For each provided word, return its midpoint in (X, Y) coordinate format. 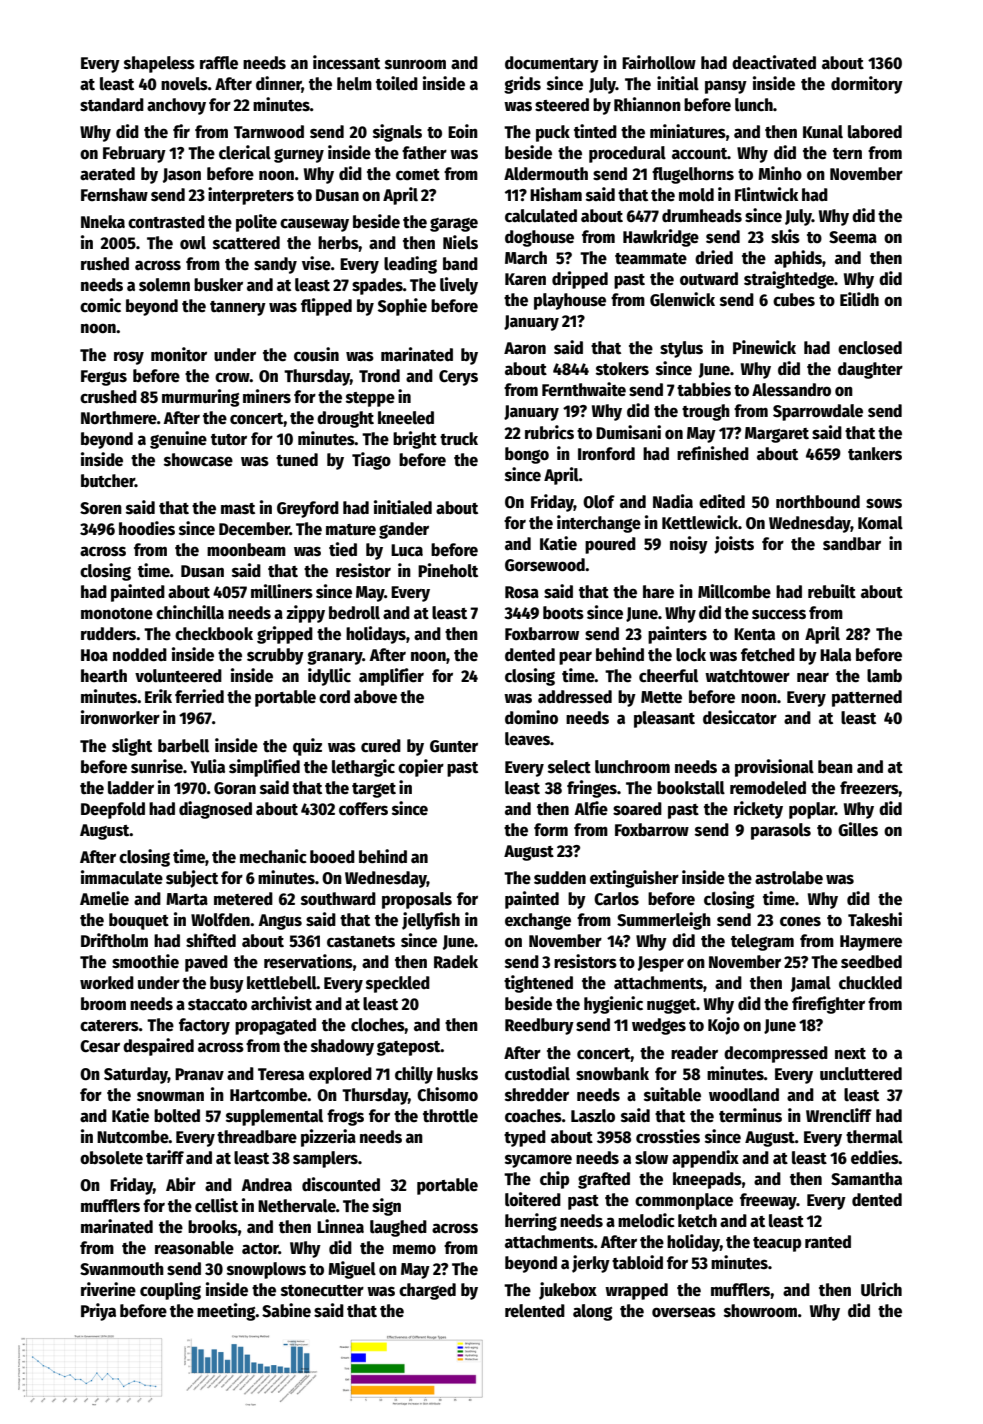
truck (459, 439)
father (424, 153)
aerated (107, 174)
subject (192, 879)
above (375, 697)
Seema (853, 237)
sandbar (852, 544)
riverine (108, 1289)
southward (338, 899)
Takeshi (875, 919)
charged (427, 1291)
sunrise (157, 766)
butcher (108, 481)
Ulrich (881, 1289)
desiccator (740, 717)
